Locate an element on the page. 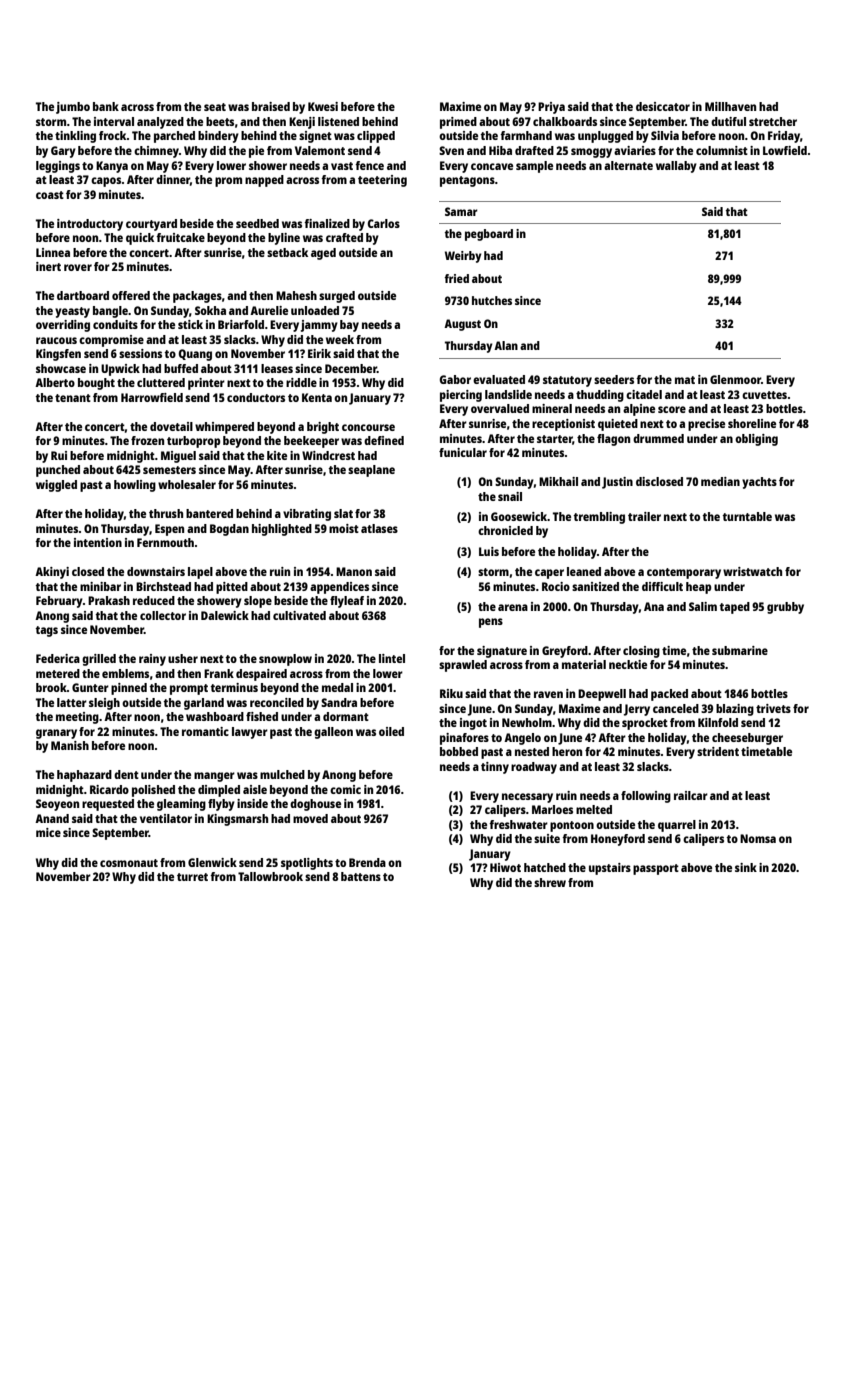 Image resolution: width=849 pixels, height=1400 pixels. flyleaf is located at coordinates (347, 602).
